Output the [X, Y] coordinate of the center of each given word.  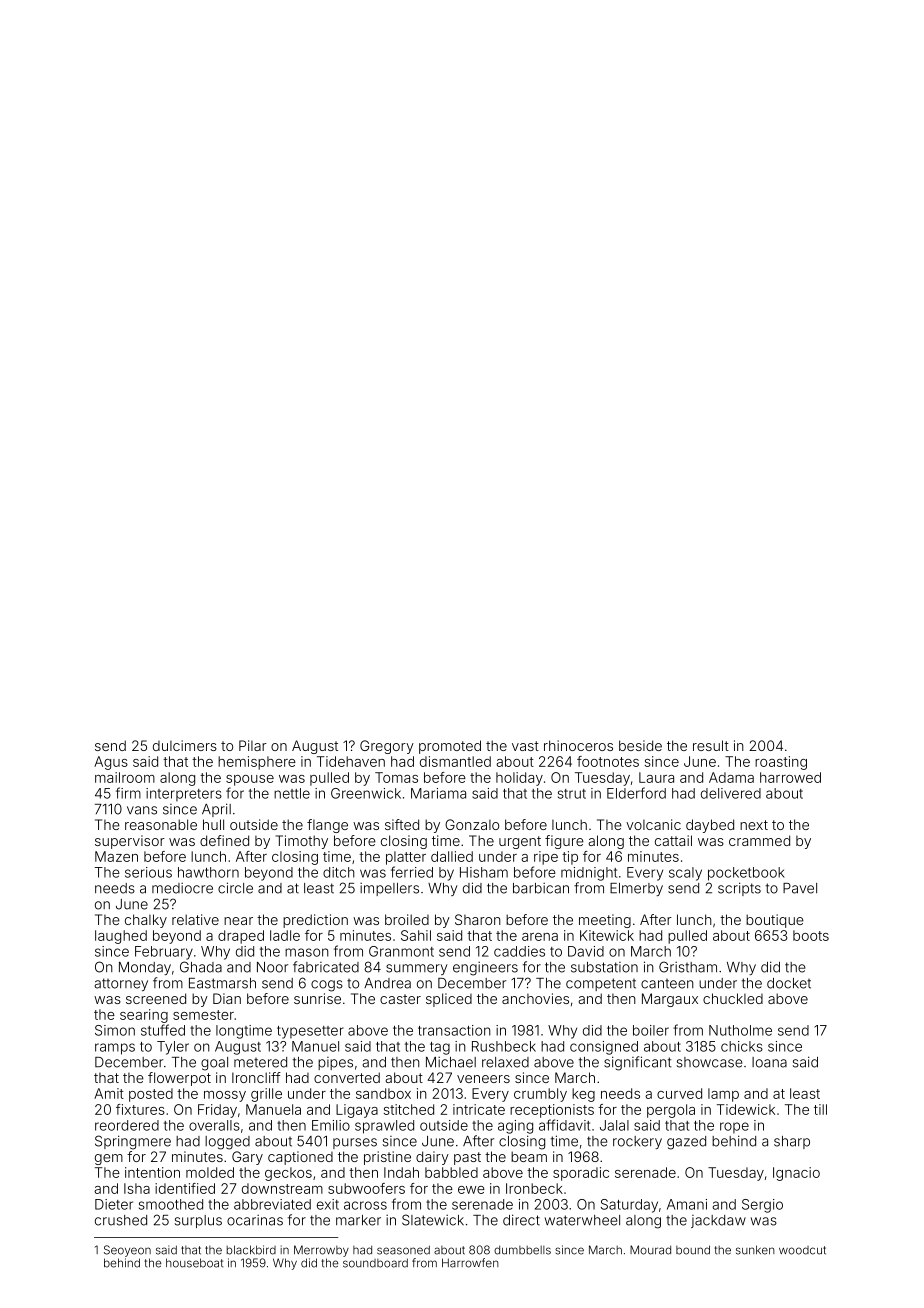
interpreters [184, 794]
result [711, 745]
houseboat [194, 1263]
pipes [335, 1063]
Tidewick [746, 1109]
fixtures [140, 1109]
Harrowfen [470, 1263]
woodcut [802, 1250]
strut [572, 794]
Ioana [769, 1062]
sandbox [383, 1093]
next [754, 825]
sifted [402, 824]
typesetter [310, 1032]
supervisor [130, 842]
